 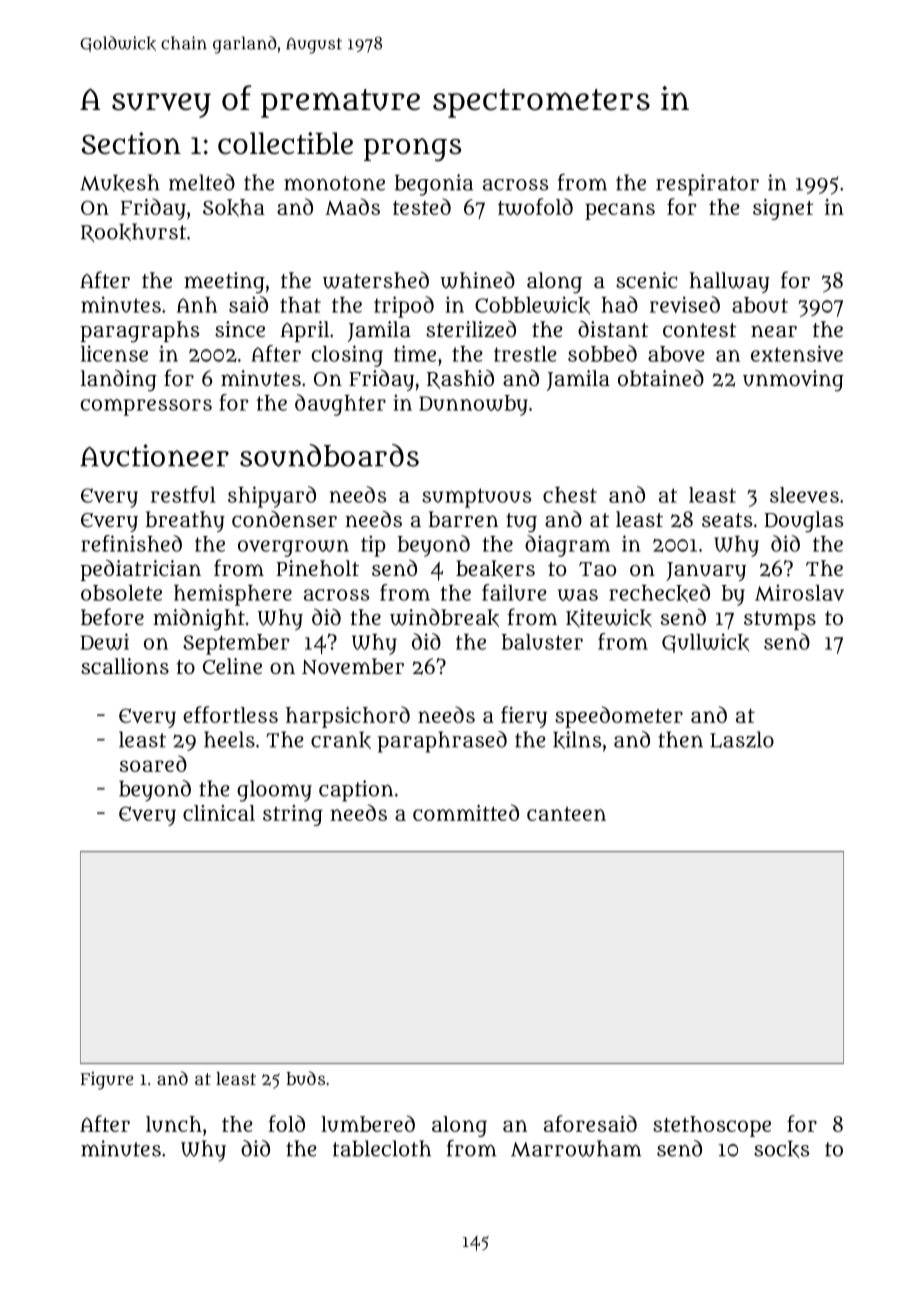 I want to click on about, so click(x=760, y=305).
